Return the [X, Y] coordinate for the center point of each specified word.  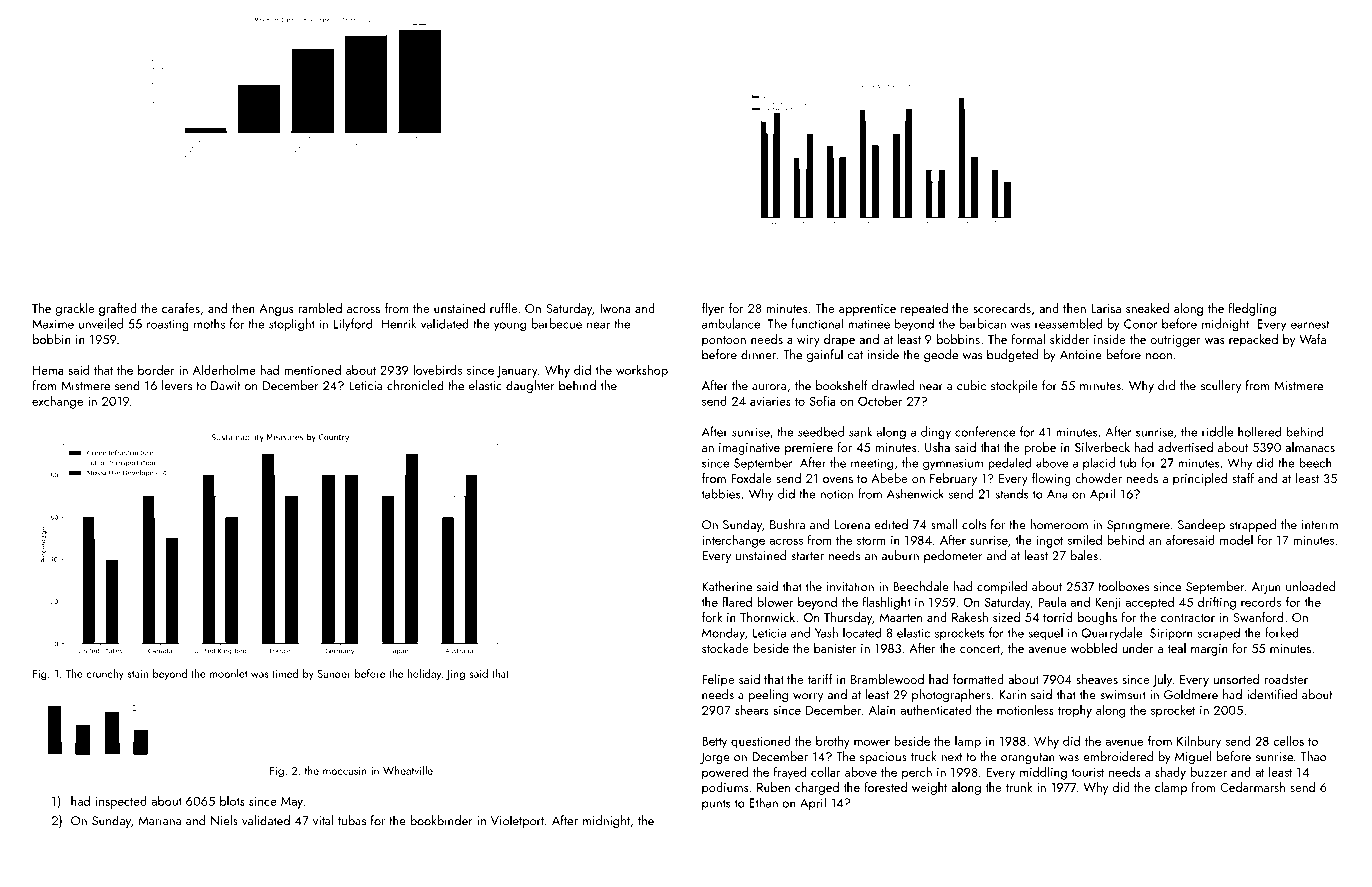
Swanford [1258, 617]
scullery [1221, 386]
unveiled [101, 323]
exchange [57, 402]
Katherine [727, 586]
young [510, 326]
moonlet [228, 673]
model [1236, 539]
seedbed [821, 431]
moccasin [345, 771]
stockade [725, 648]
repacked [1253, 340]
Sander [334, 673]
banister [835, 648]
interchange [733, 541]
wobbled [1094, 648]
